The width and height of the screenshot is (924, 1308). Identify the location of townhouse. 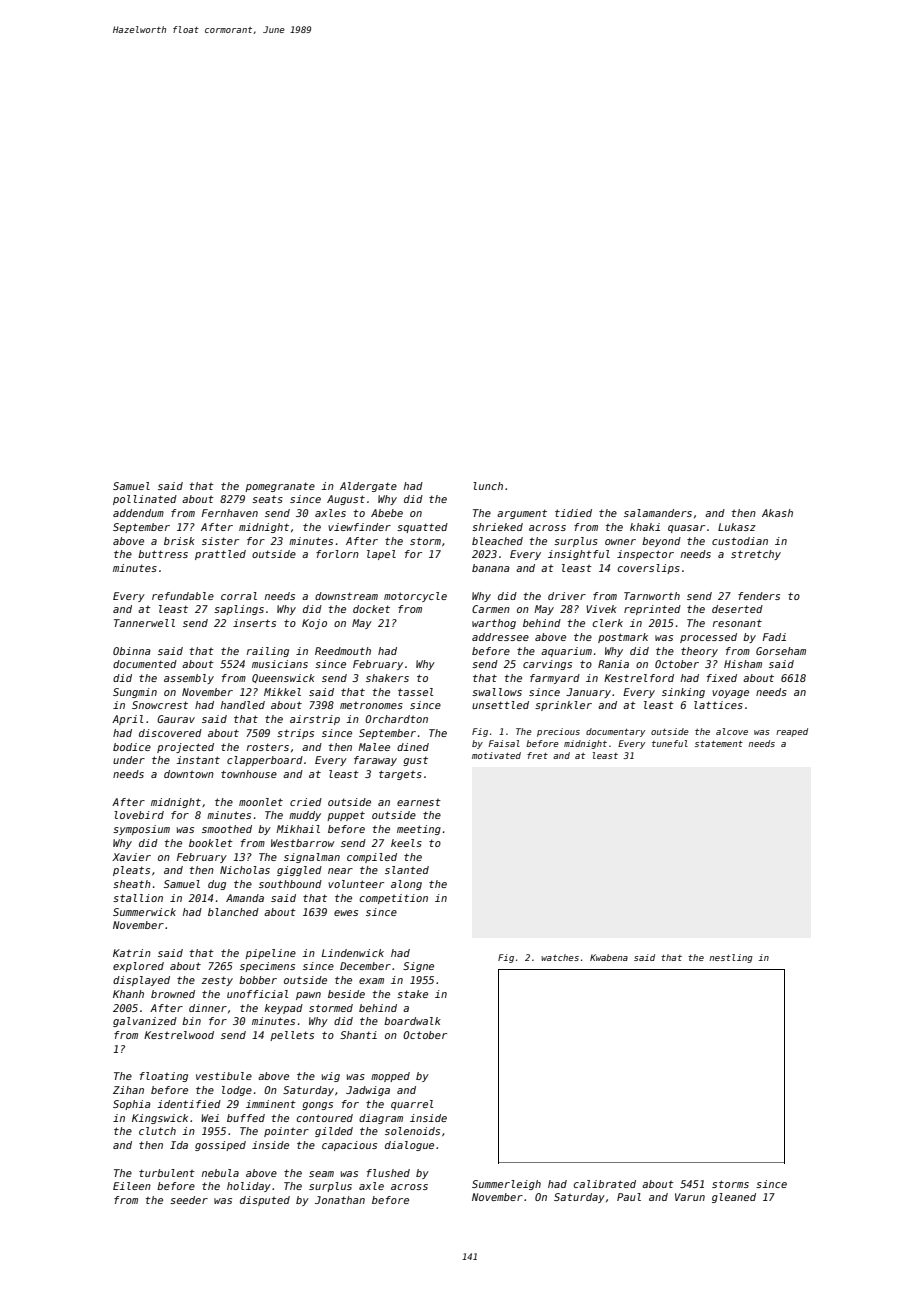
(249, 774).
